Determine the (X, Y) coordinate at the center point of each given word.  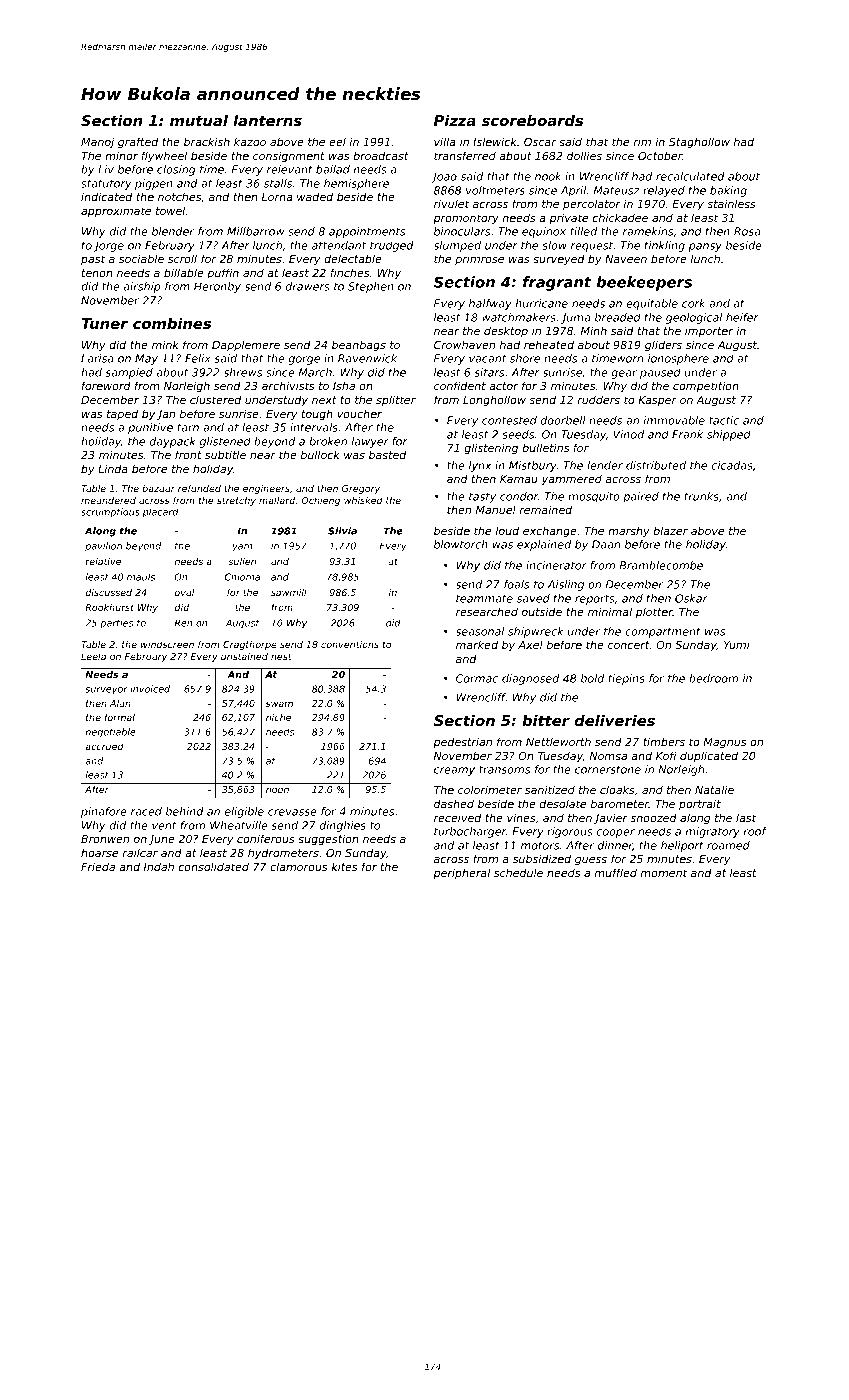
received (457, 817)
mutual (199, 120)
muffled (615, 872)
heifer (742, 317)
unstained (244, 656)
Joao (444, 177)
